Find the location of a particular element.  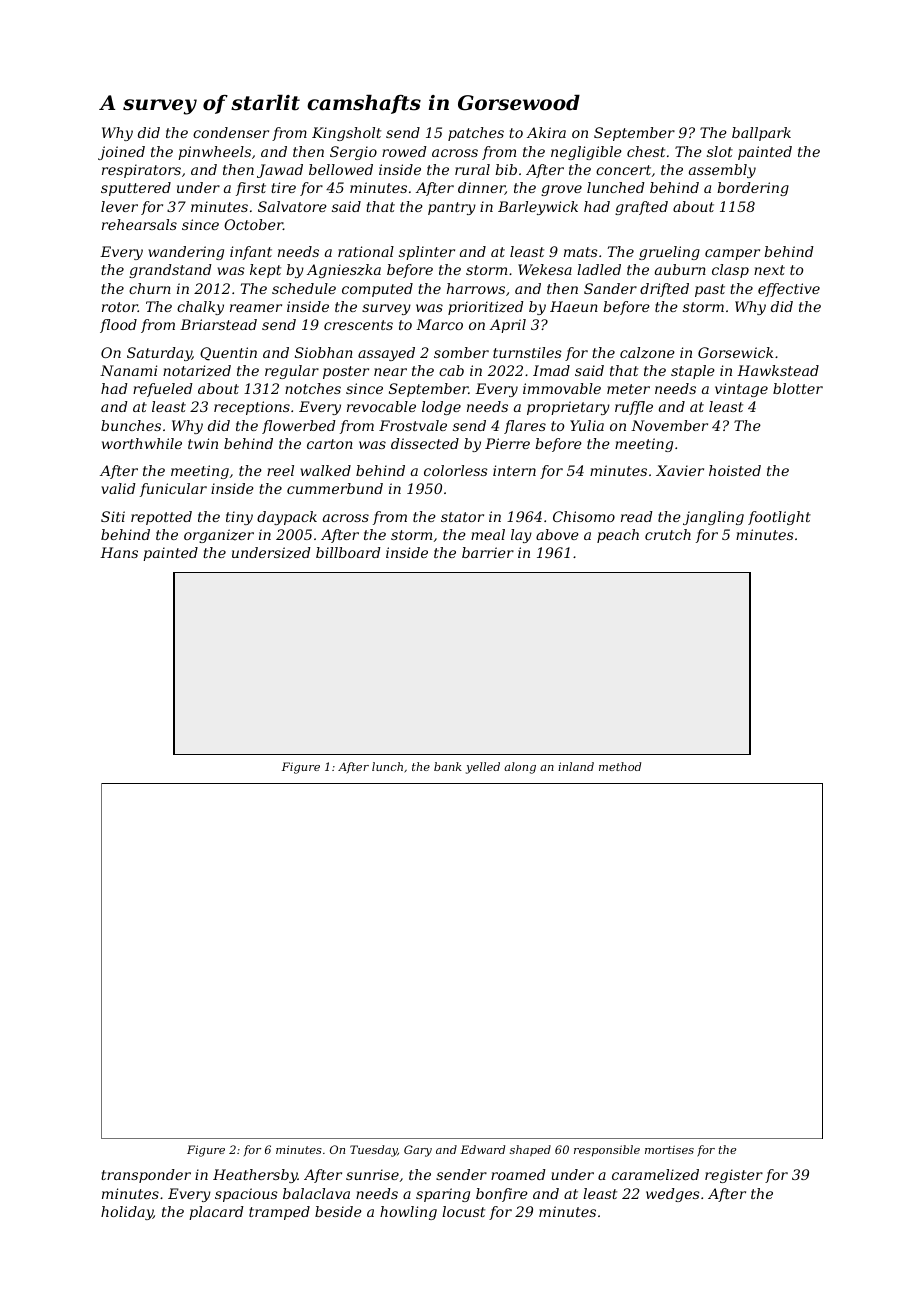

Hans is located at coordinates (119, 552).
